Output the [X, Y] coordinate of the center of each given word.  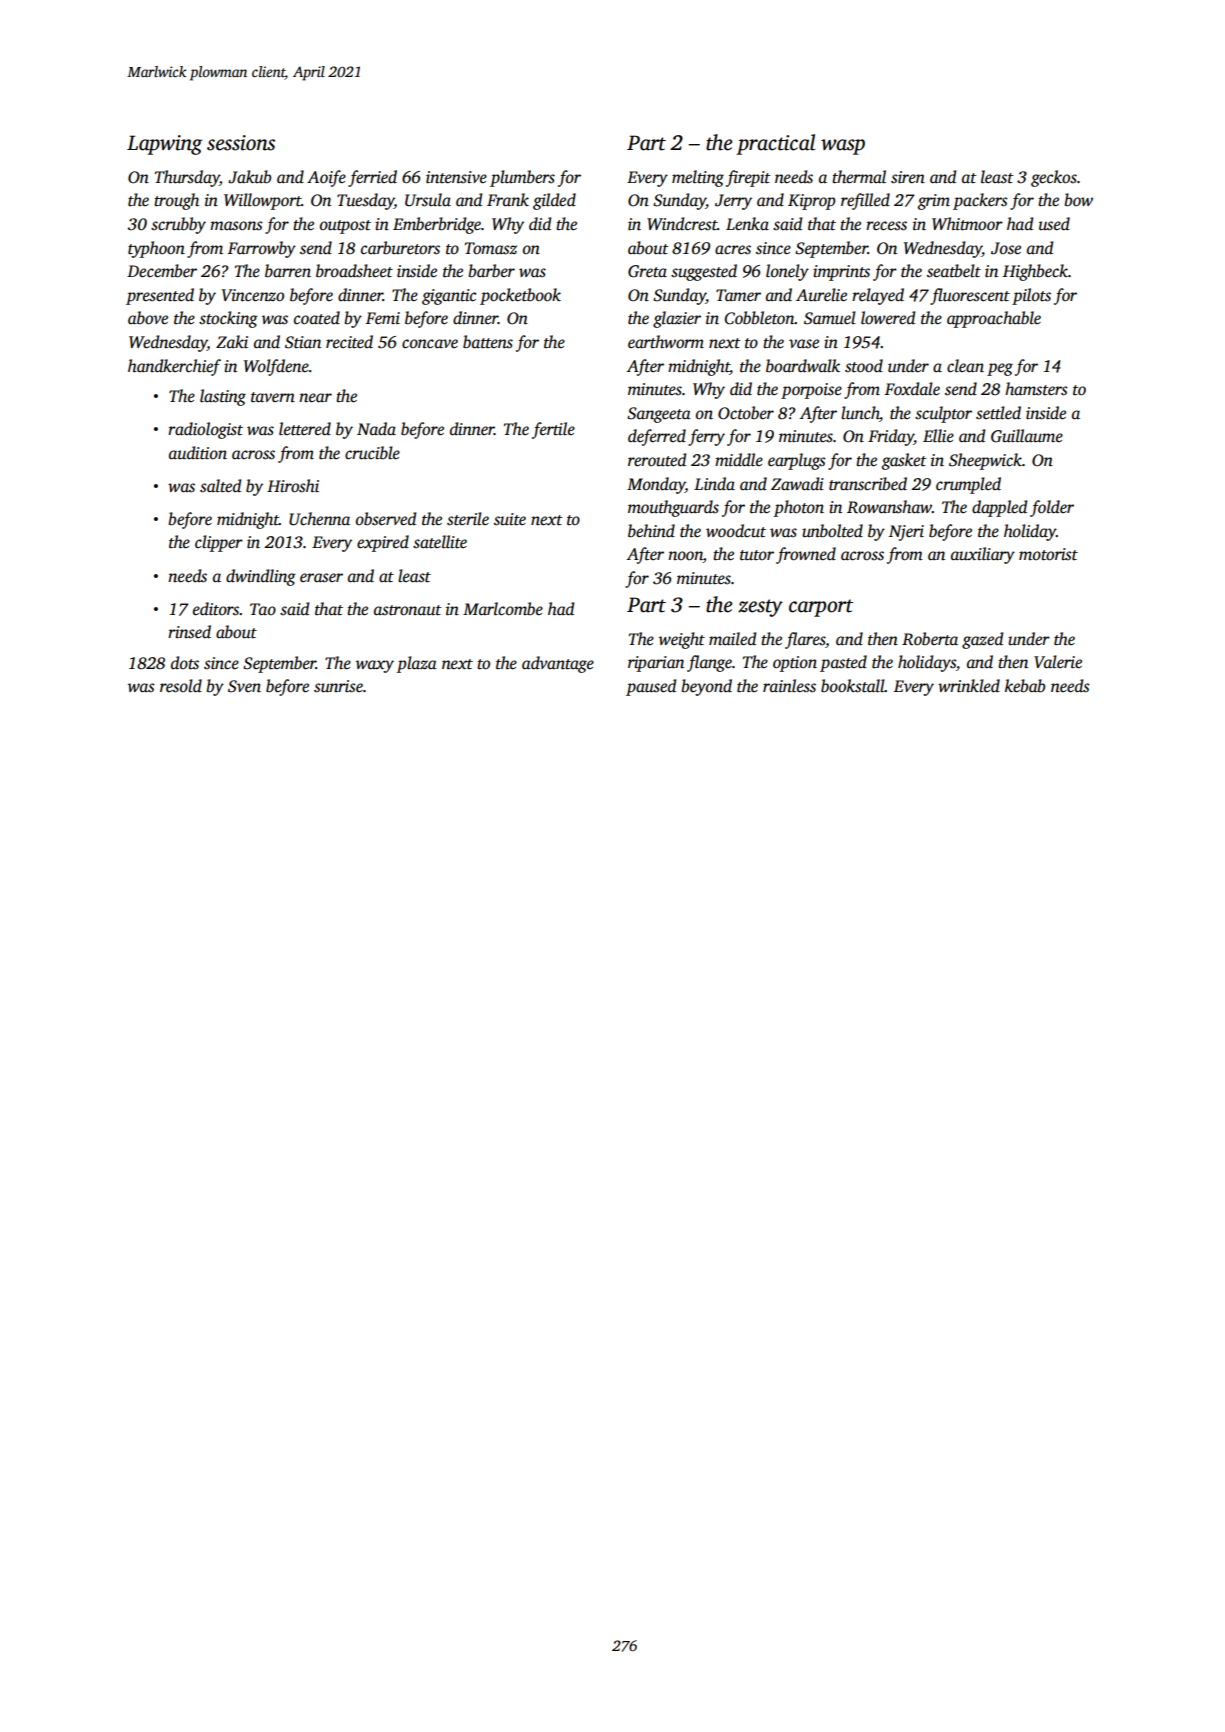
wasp [843, 147]
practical [775, 144]
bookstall [853, 686]
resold [181, 686]
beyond [706, 687]
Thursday [187, 178]
